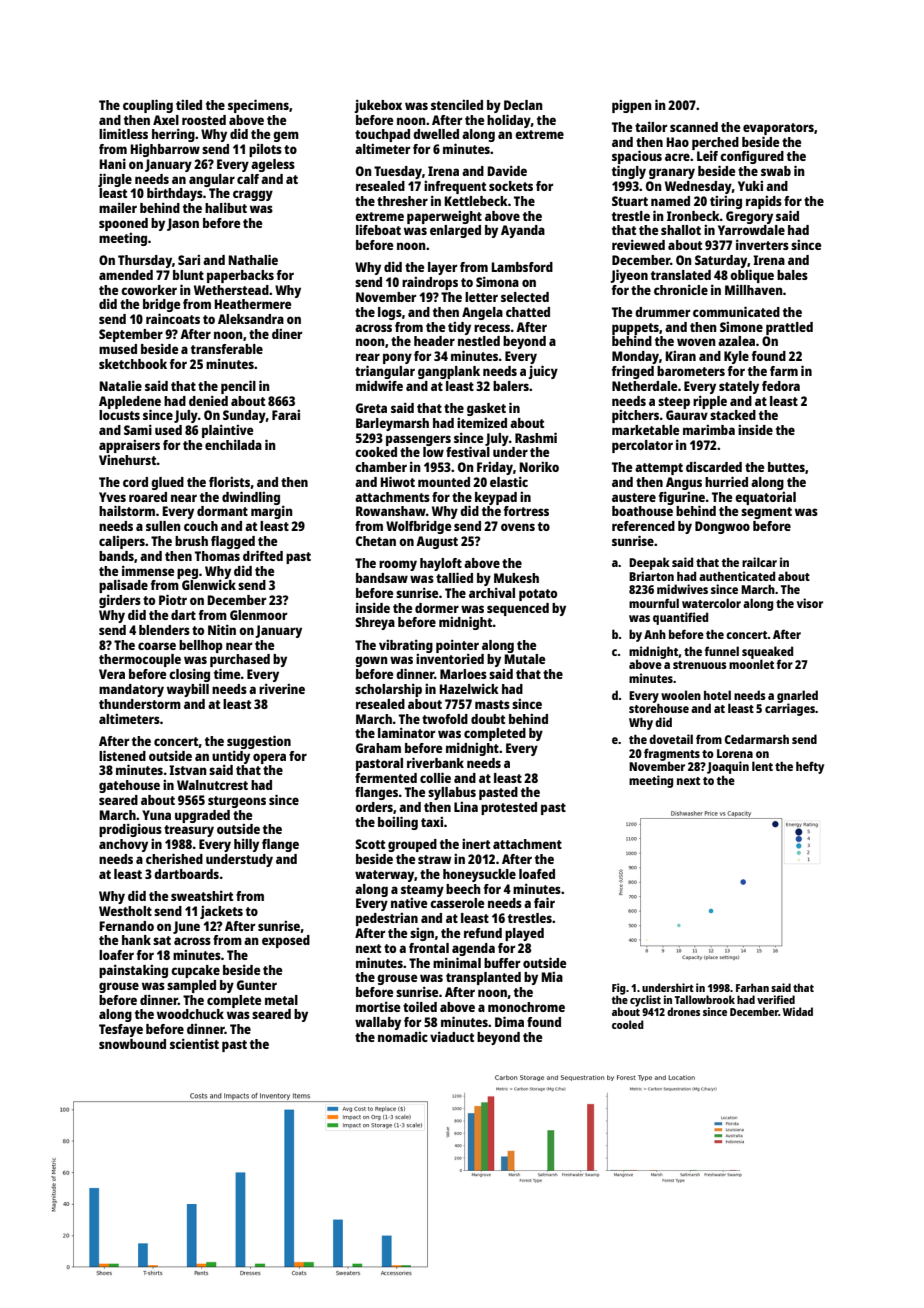 Image resolution: width=924 pixels, height=1308 pixels. Describe the element at coordinates (523, 231) in the screenshot. I see `Ayanda` at that location.
